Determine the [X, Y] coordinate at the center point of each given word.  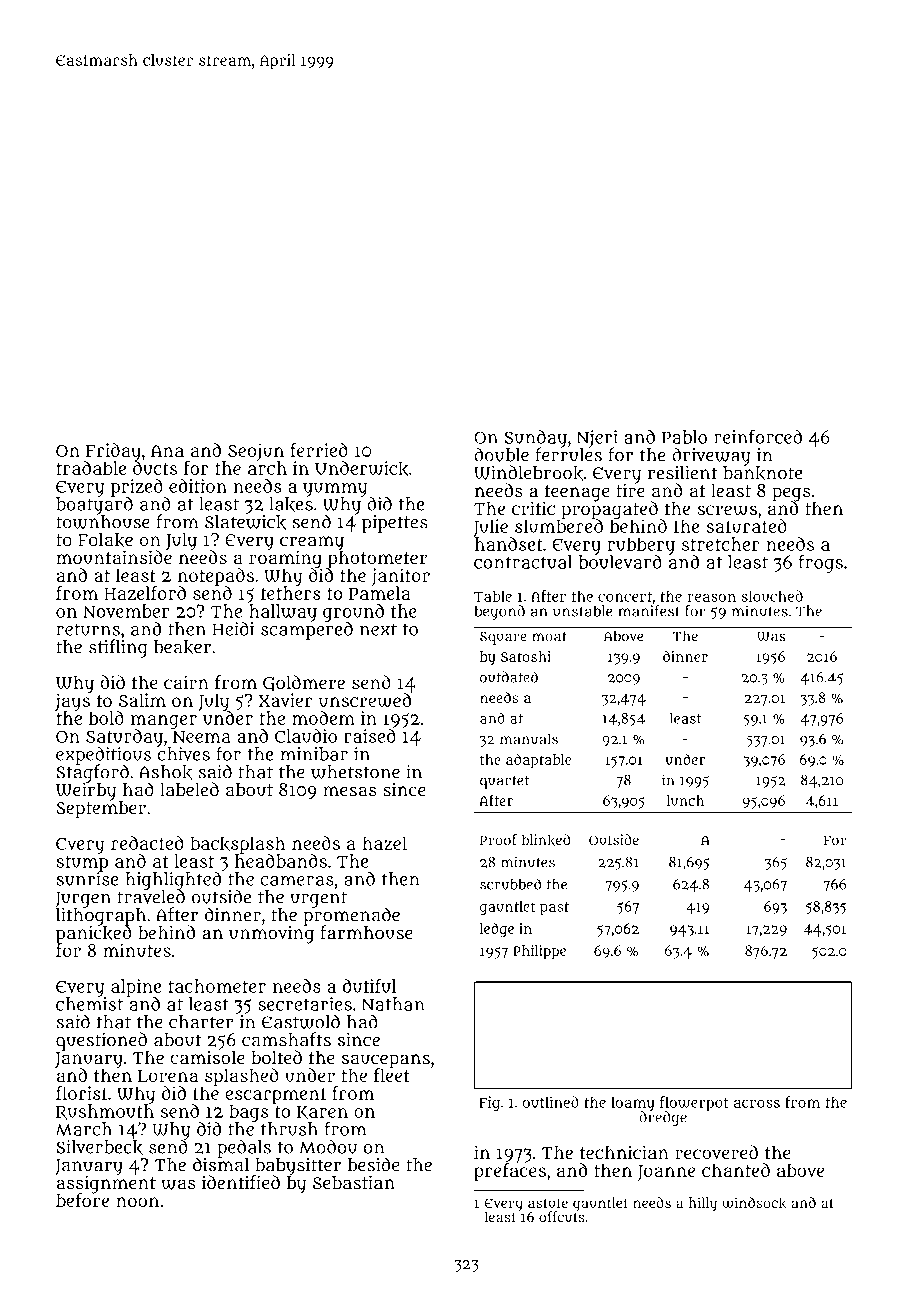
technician [624, 1152]
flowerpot [694, 1103]
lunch [685, 800]
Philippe [539, 952]
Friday [113, 452]
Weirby [86, 792]
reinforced [758, 436]
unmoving [271, 934]
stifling [118, 648]
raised [370, 736]
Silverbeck [99, 1147]
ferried [319, 450]
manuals [529, 739]
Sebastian [354, 1182]
